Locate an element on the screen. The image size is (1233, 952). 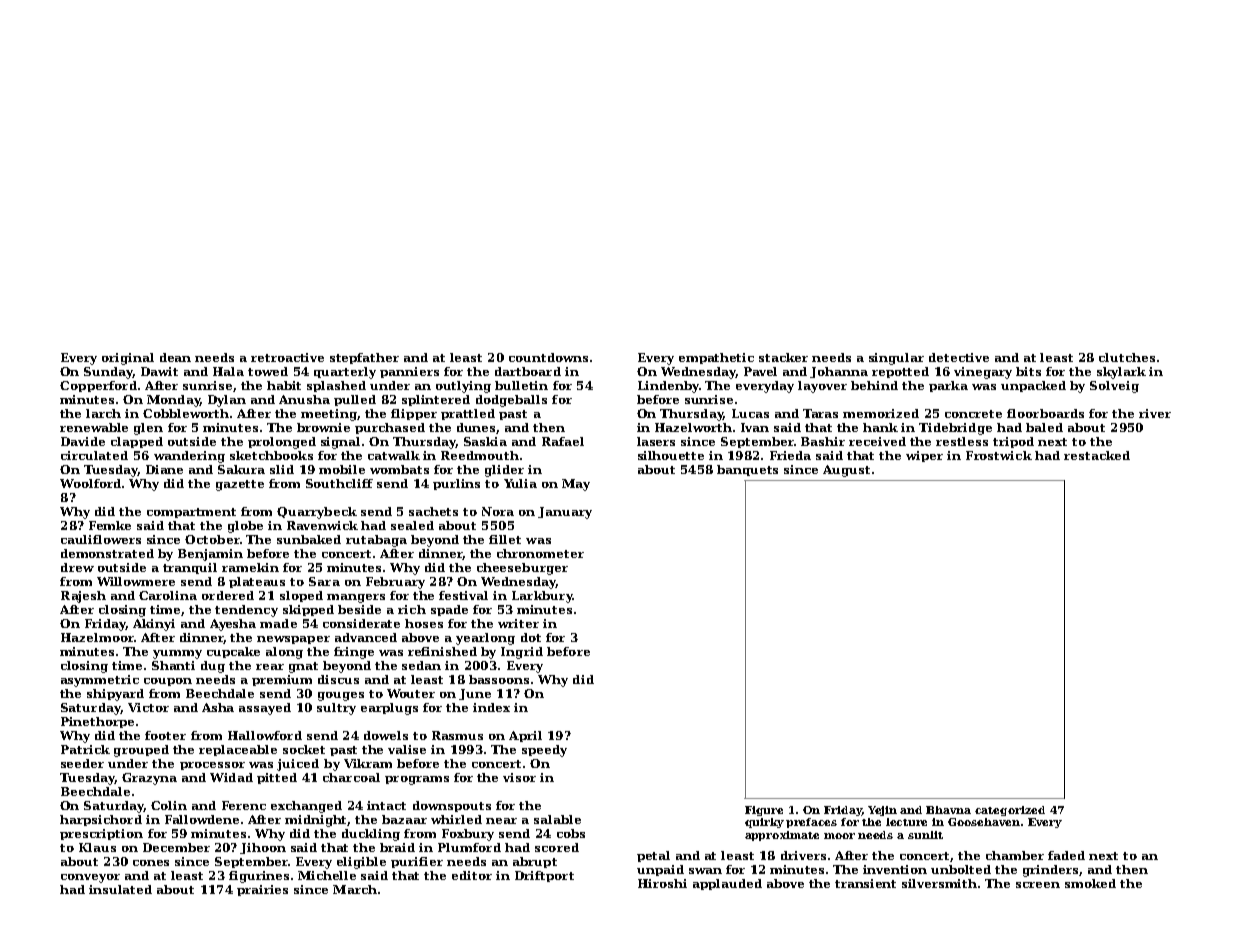
categorized is located at coordinates (1010, 811).
